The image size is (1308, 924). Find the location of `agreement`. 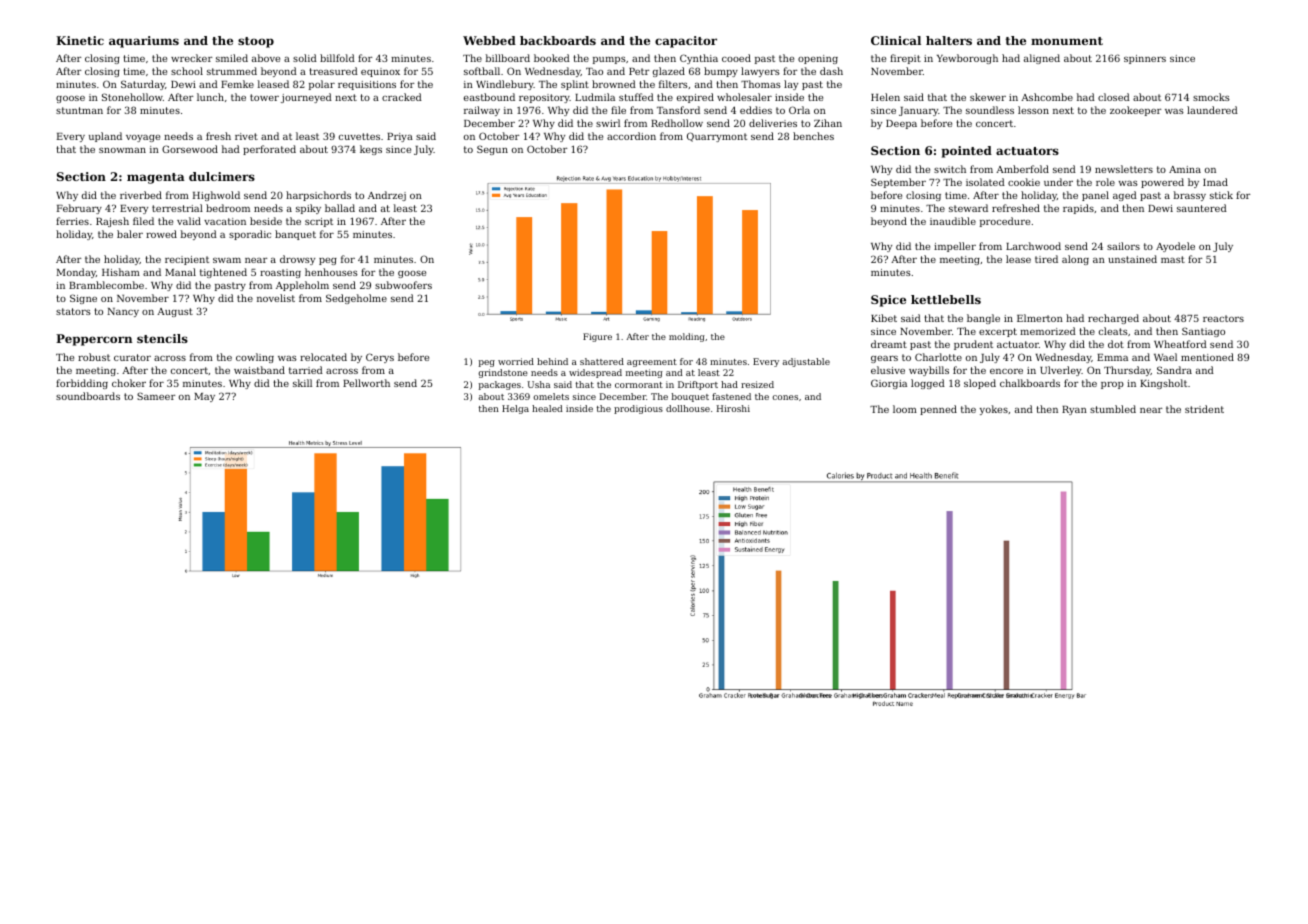

agreement is located at coordinates (652, 363).
